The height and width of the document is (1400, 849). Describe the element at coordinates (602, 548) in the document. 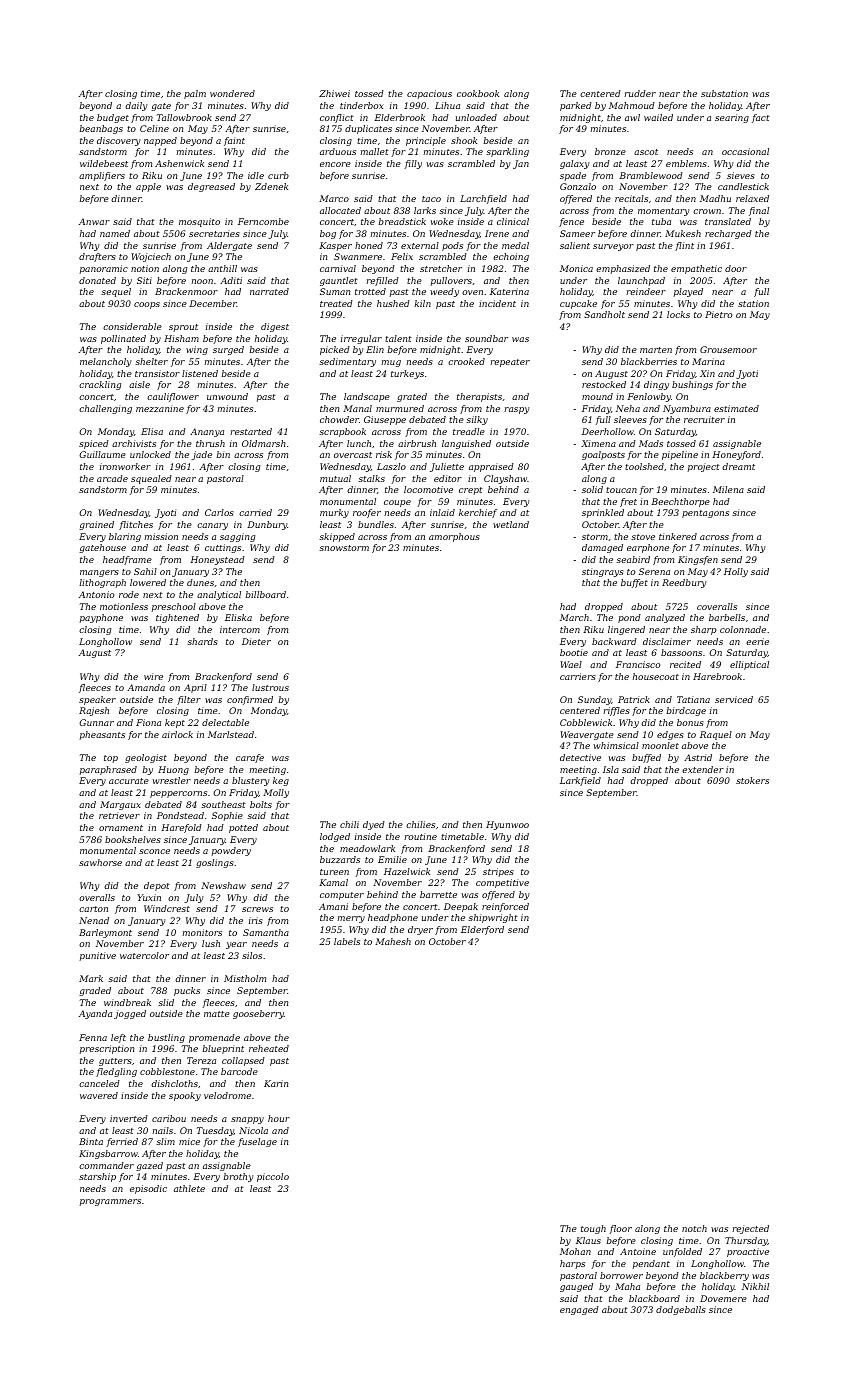

I see `damaged` at that location.
